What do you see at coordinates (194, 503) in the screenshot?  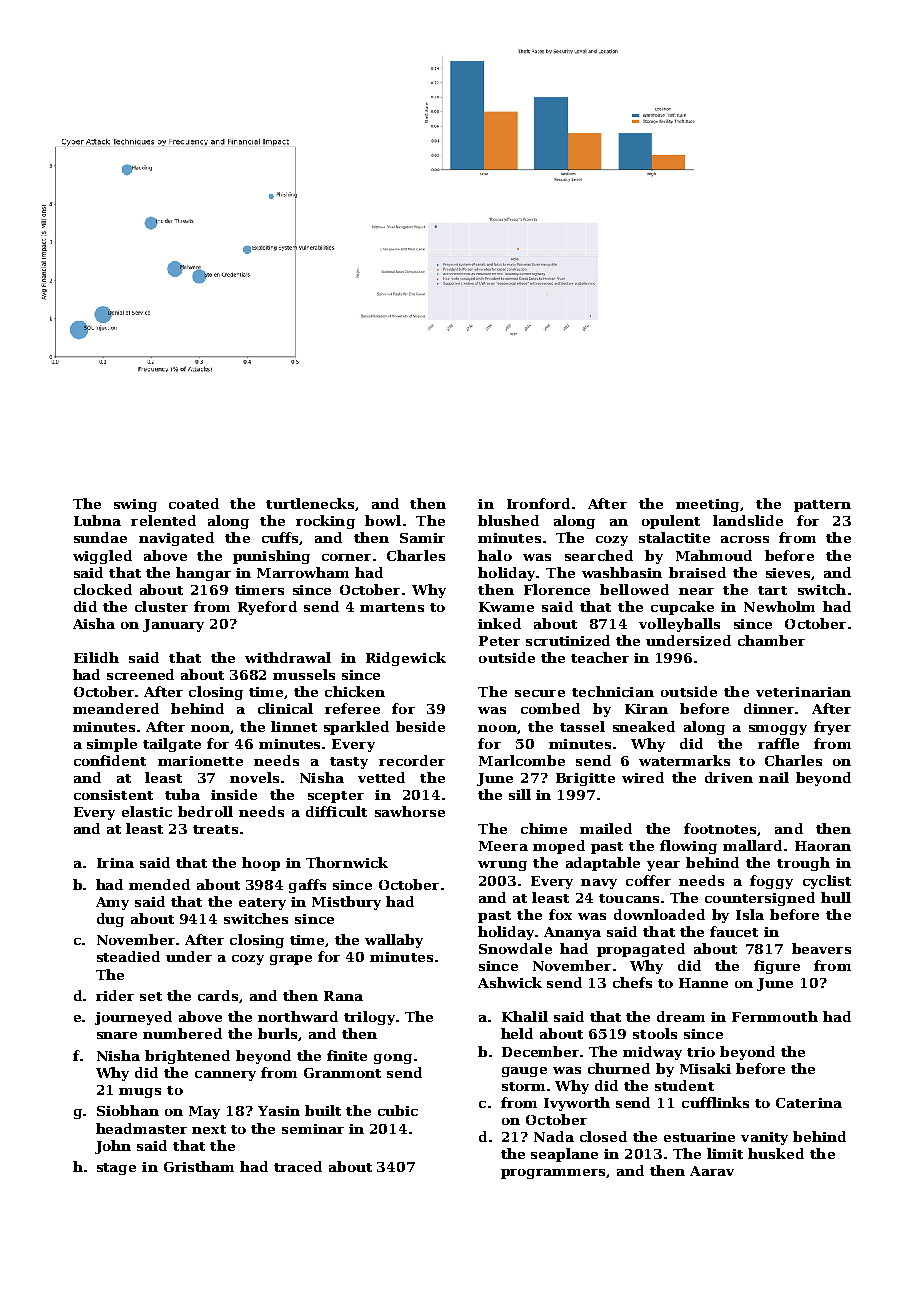 I see `coated` at bounding box center [194, 503].
